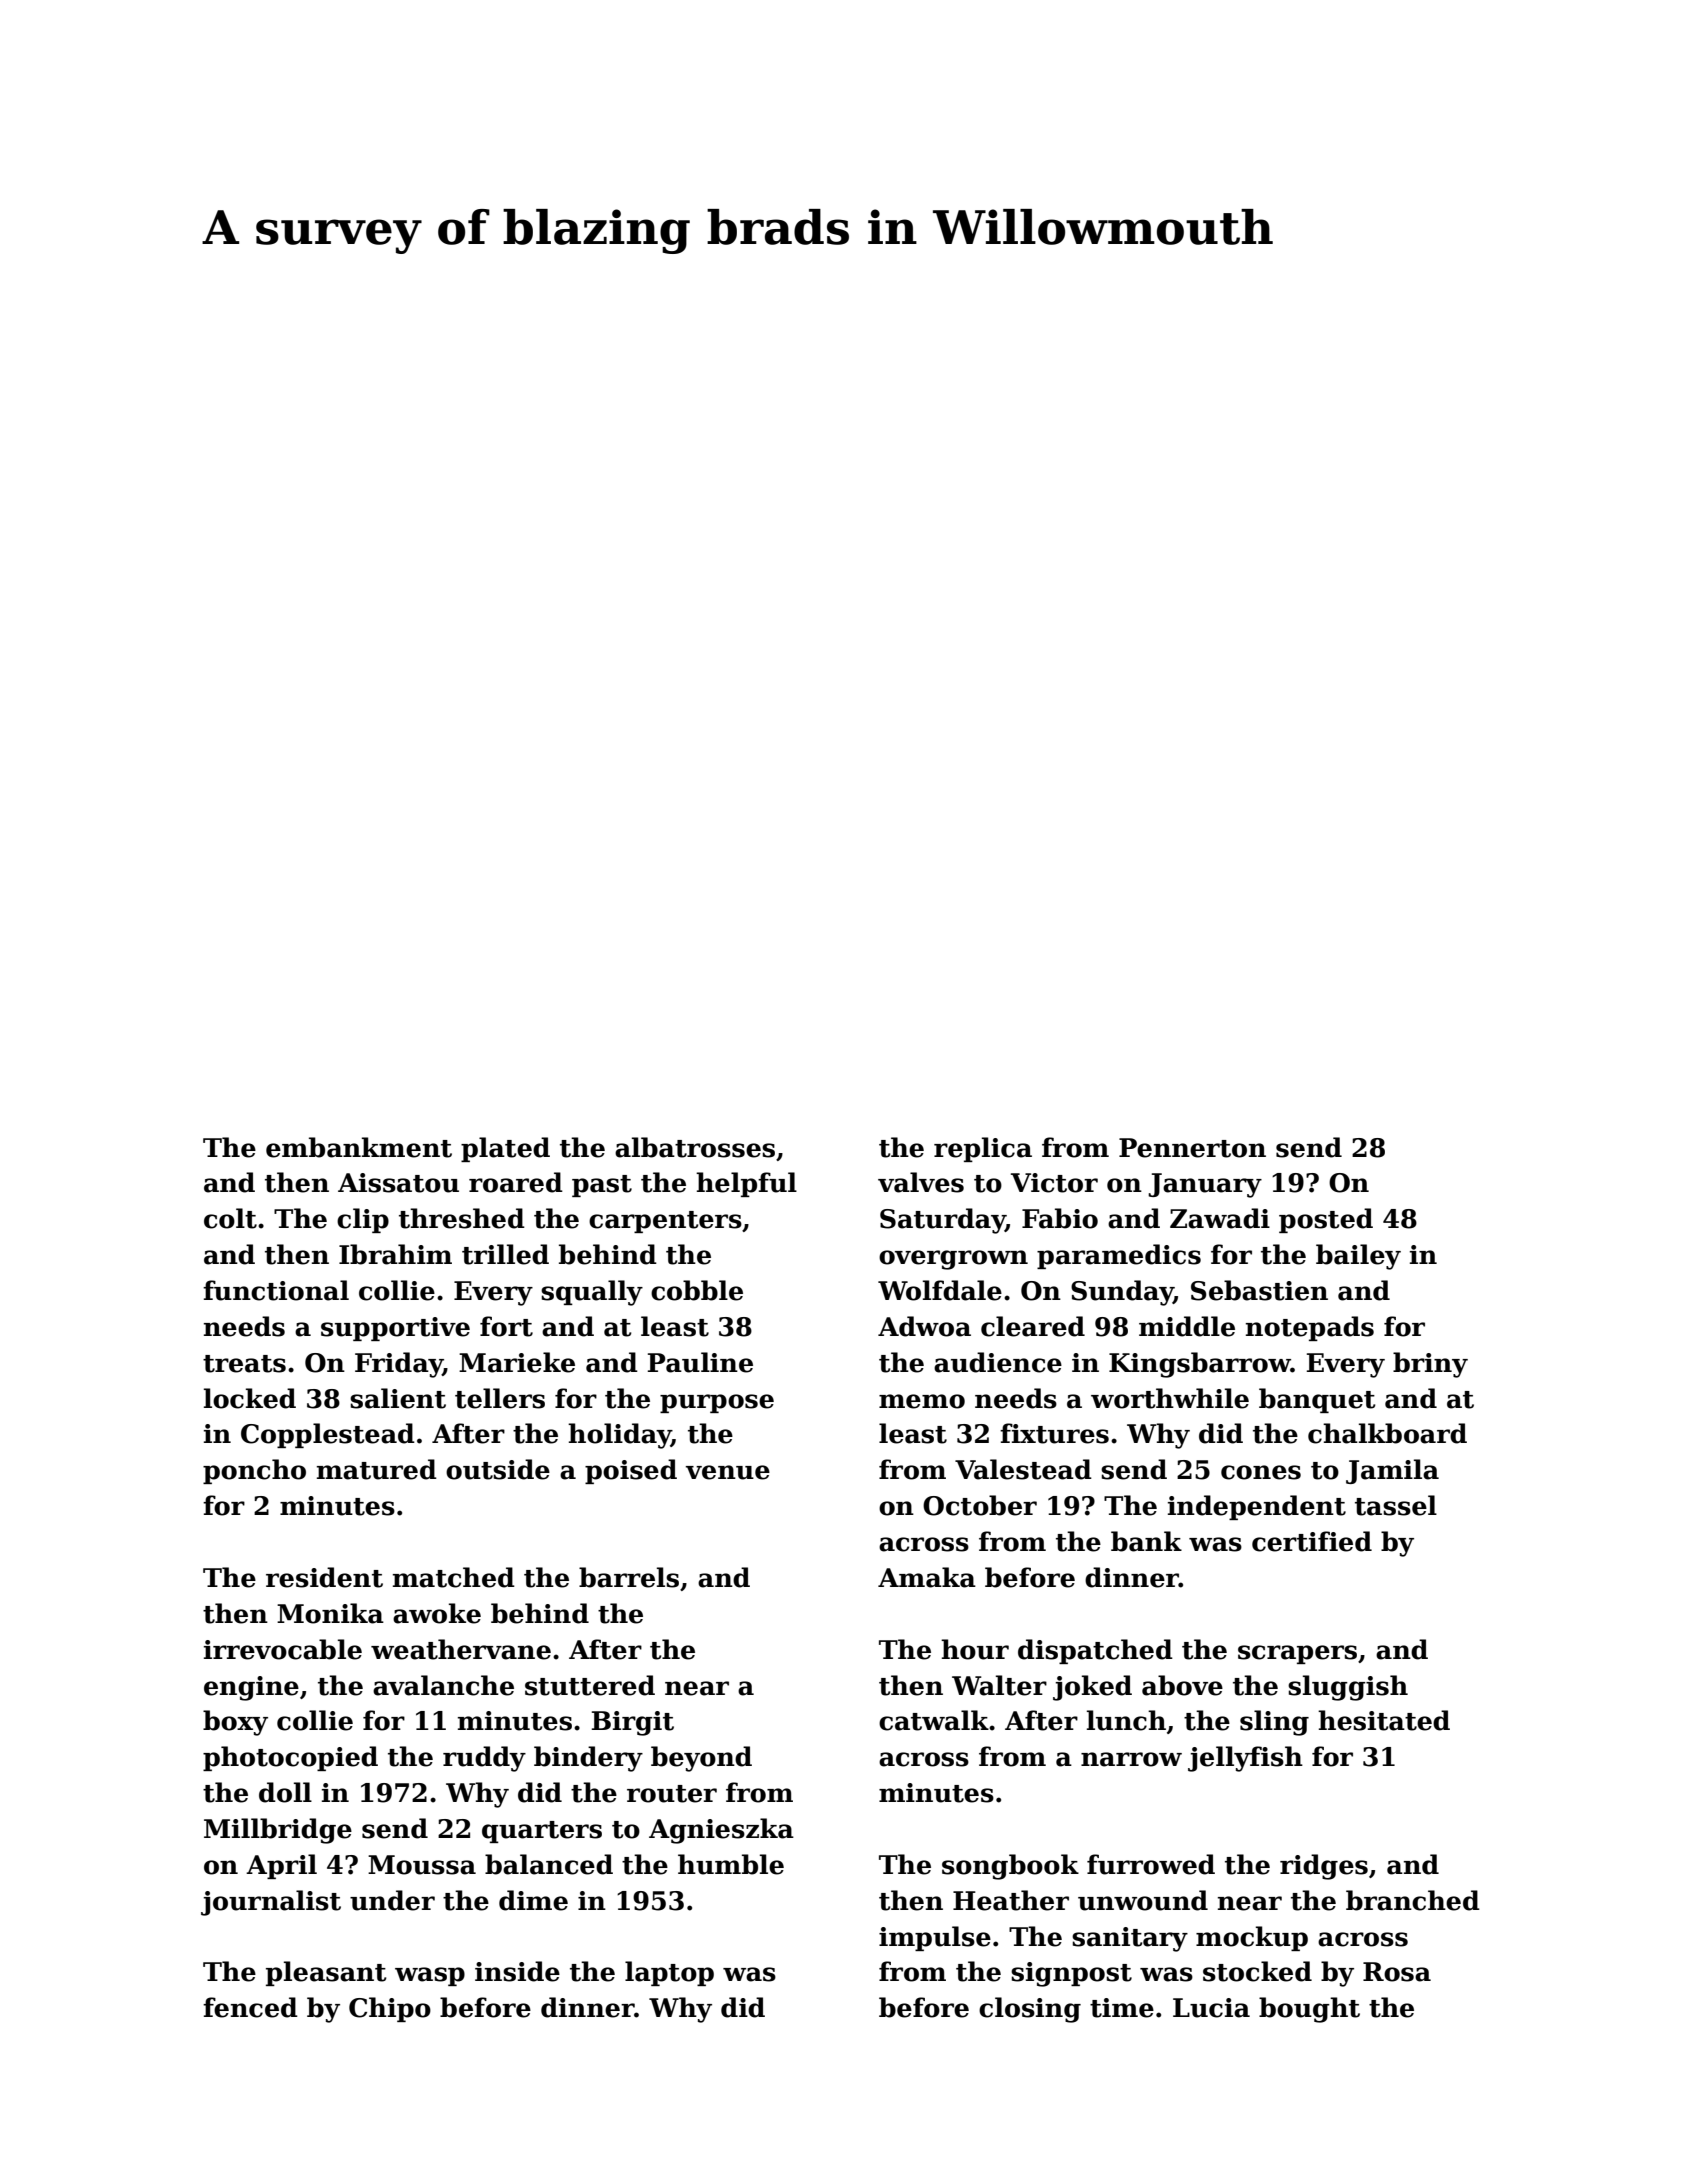 Image resolution: width=1683 pixels, height=2178 pixels. I want to click on jellyfish, so click(1245, 1759).
